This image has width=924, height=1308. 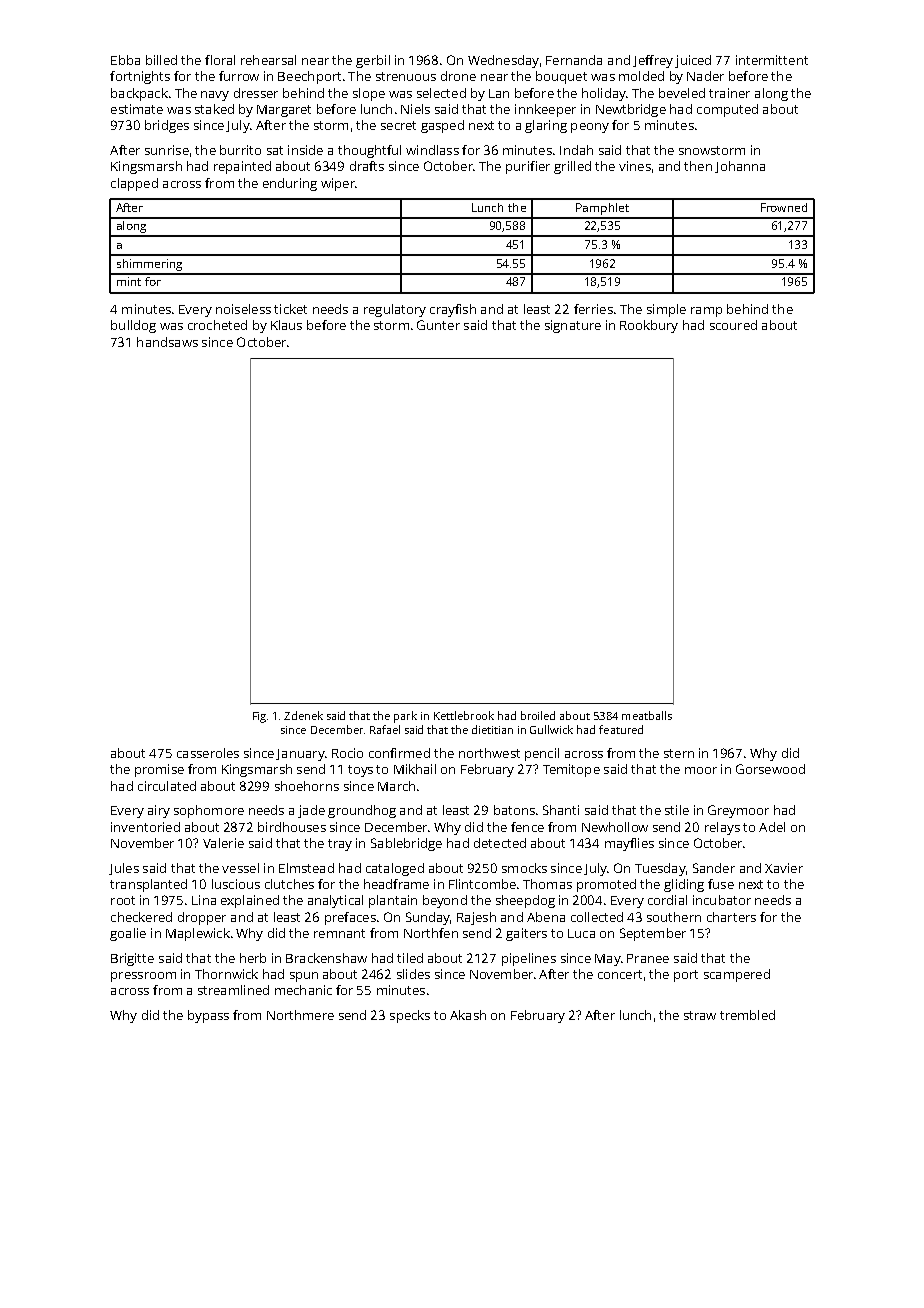 I want to click on stern, so click(x=679, y=753).
